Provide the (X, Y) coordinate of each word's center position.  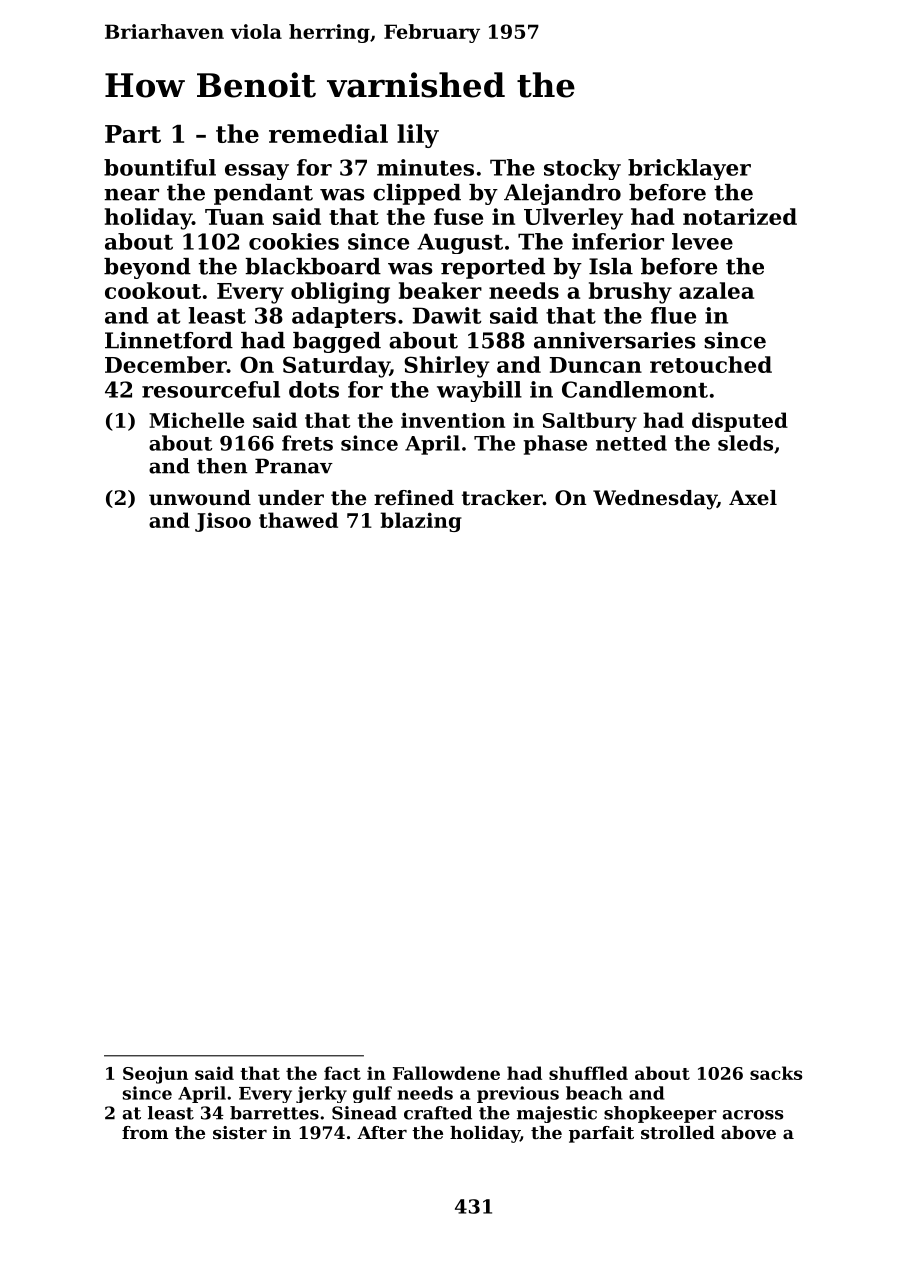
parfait (601, 1134)
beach (594, 1093)
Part (133, 134)
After (382, 1132)
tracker (502, 498)
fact (342, 1073)
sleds (745, 443)
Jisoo (223, 522)
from (145, 1132)
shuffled (588, 1073)
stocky (582, 169)
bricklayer (689, 169)
